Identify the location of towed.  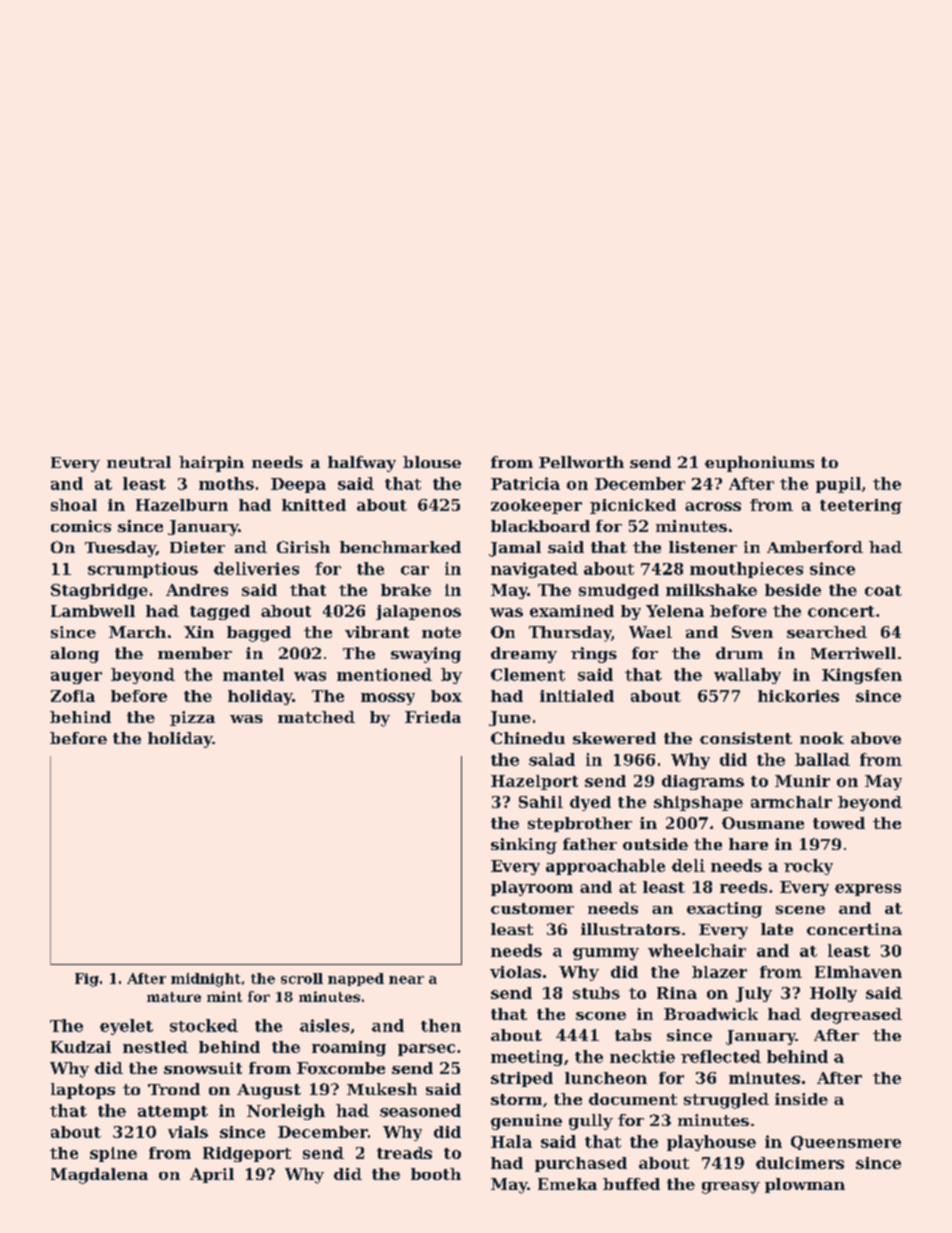
(839, 823).
